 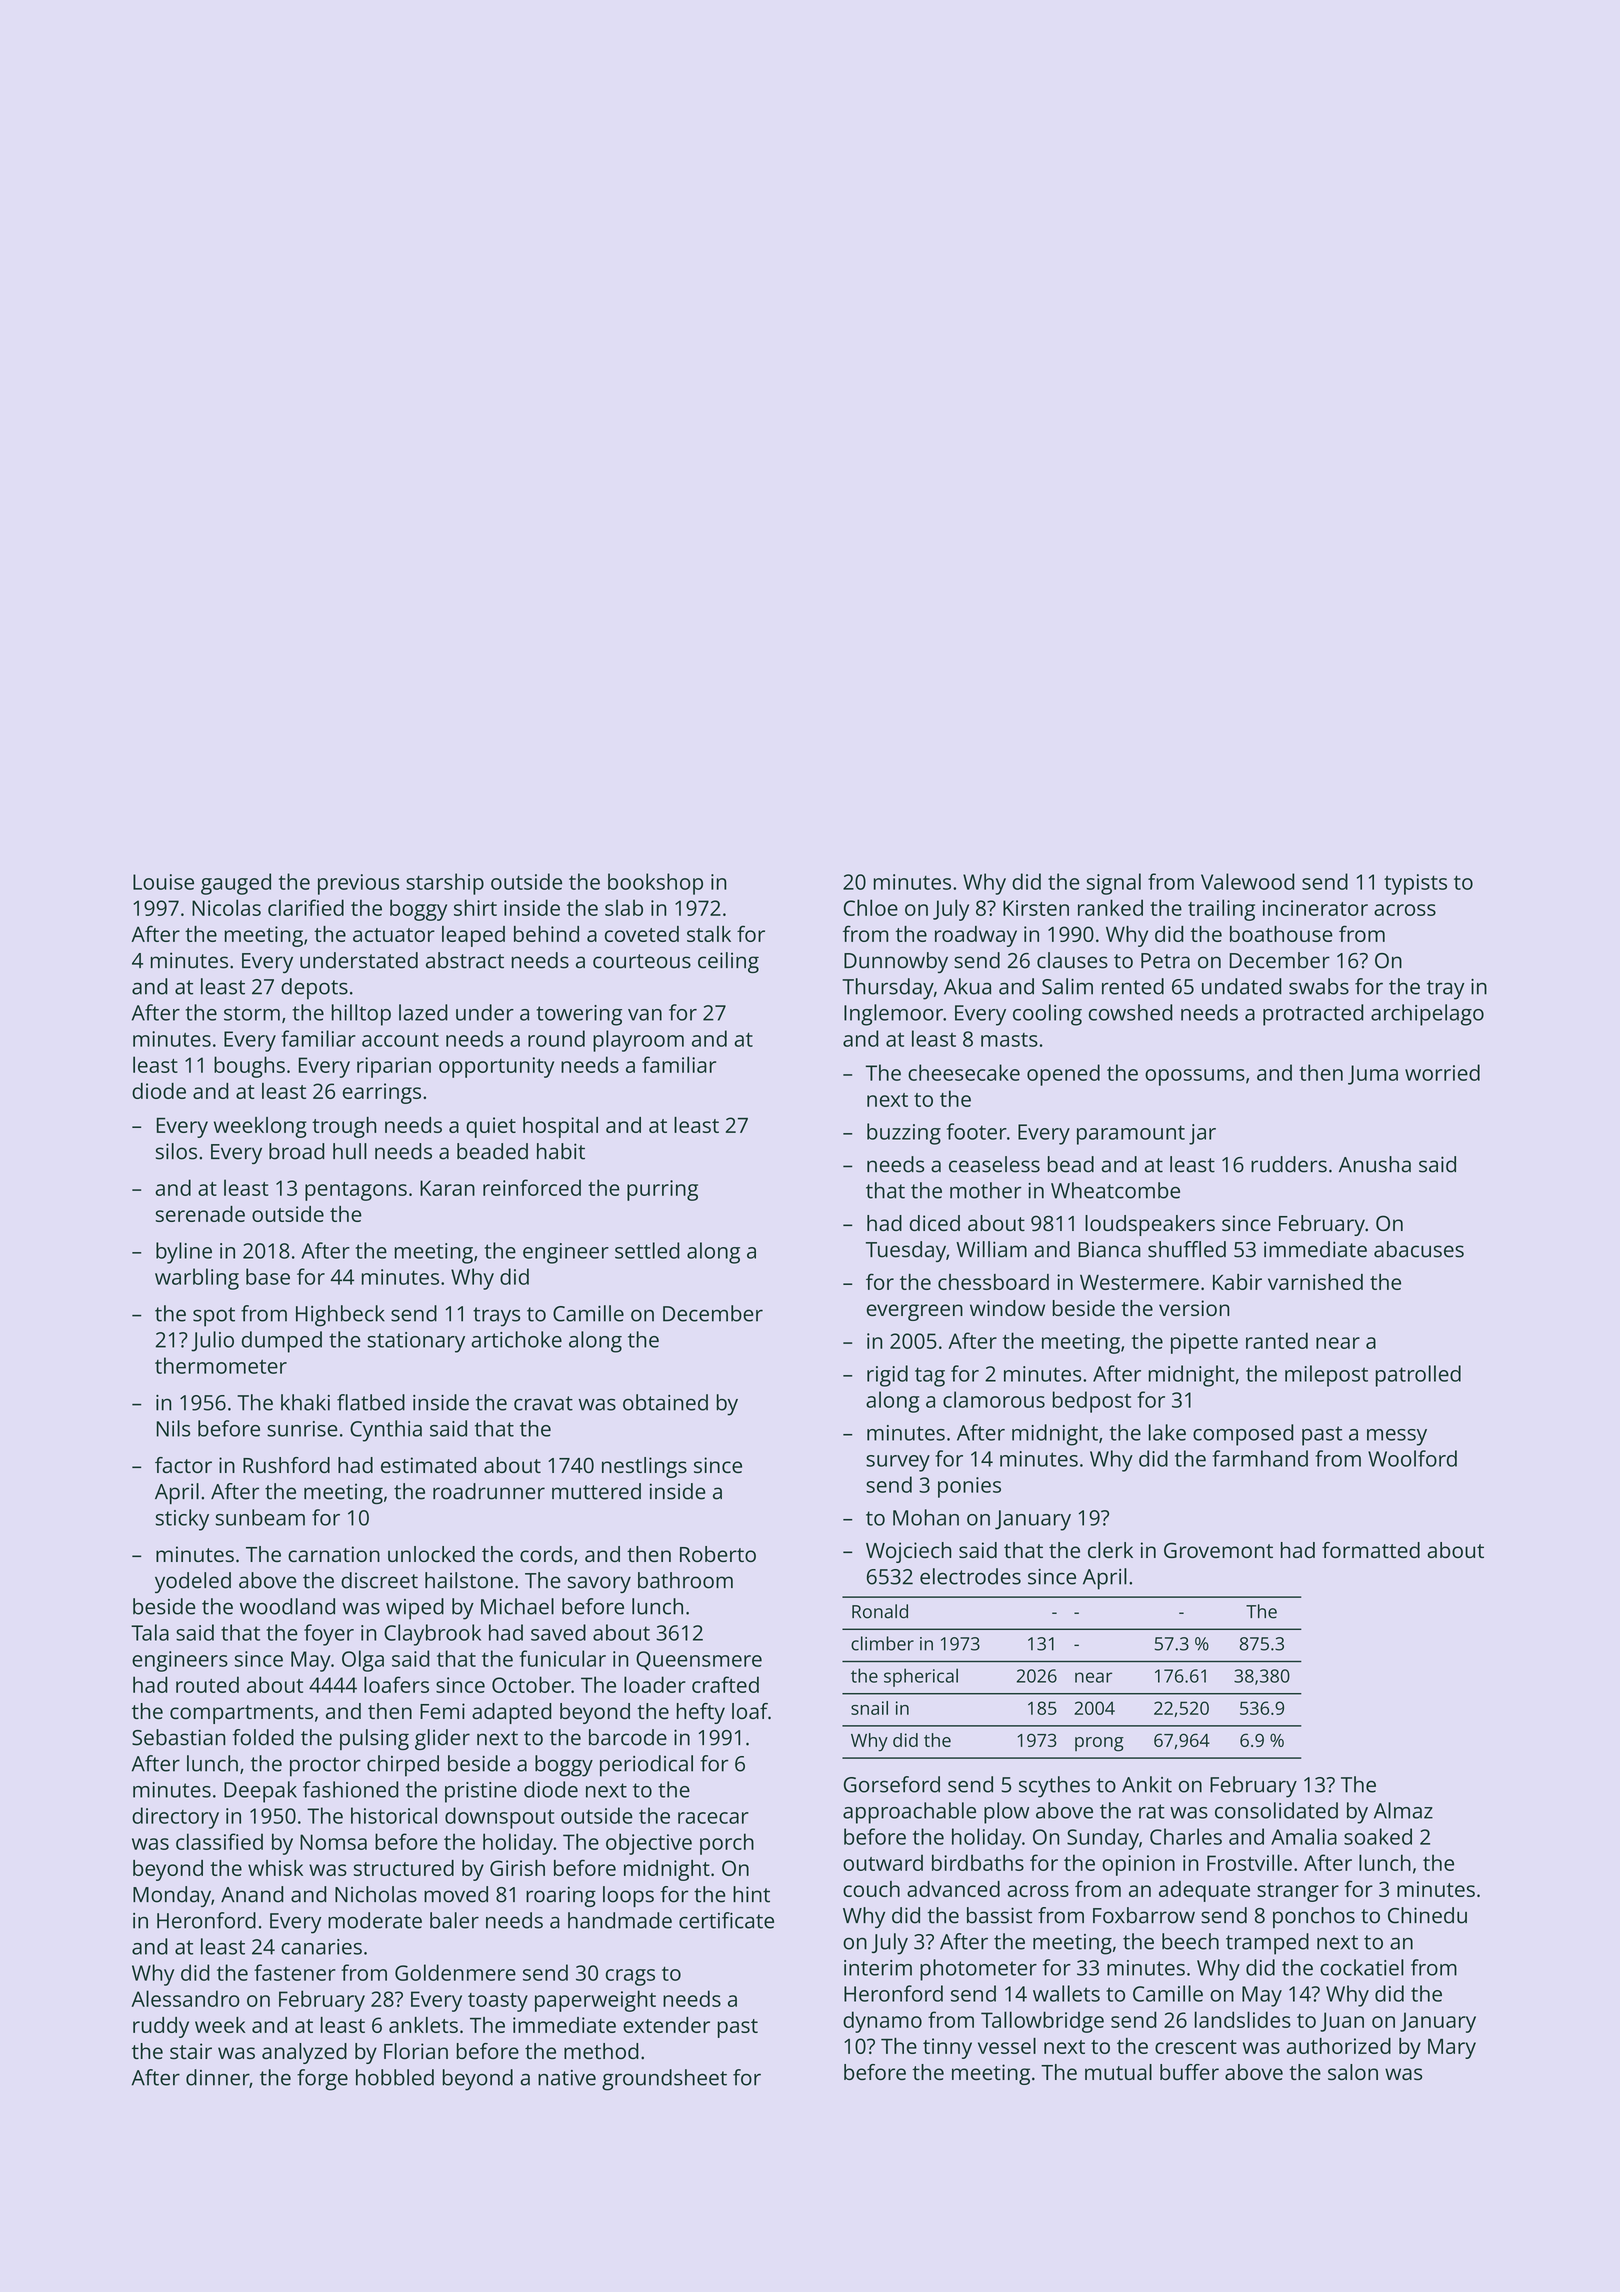 I want to click on electrodes, so click(x=970, y=1576).
